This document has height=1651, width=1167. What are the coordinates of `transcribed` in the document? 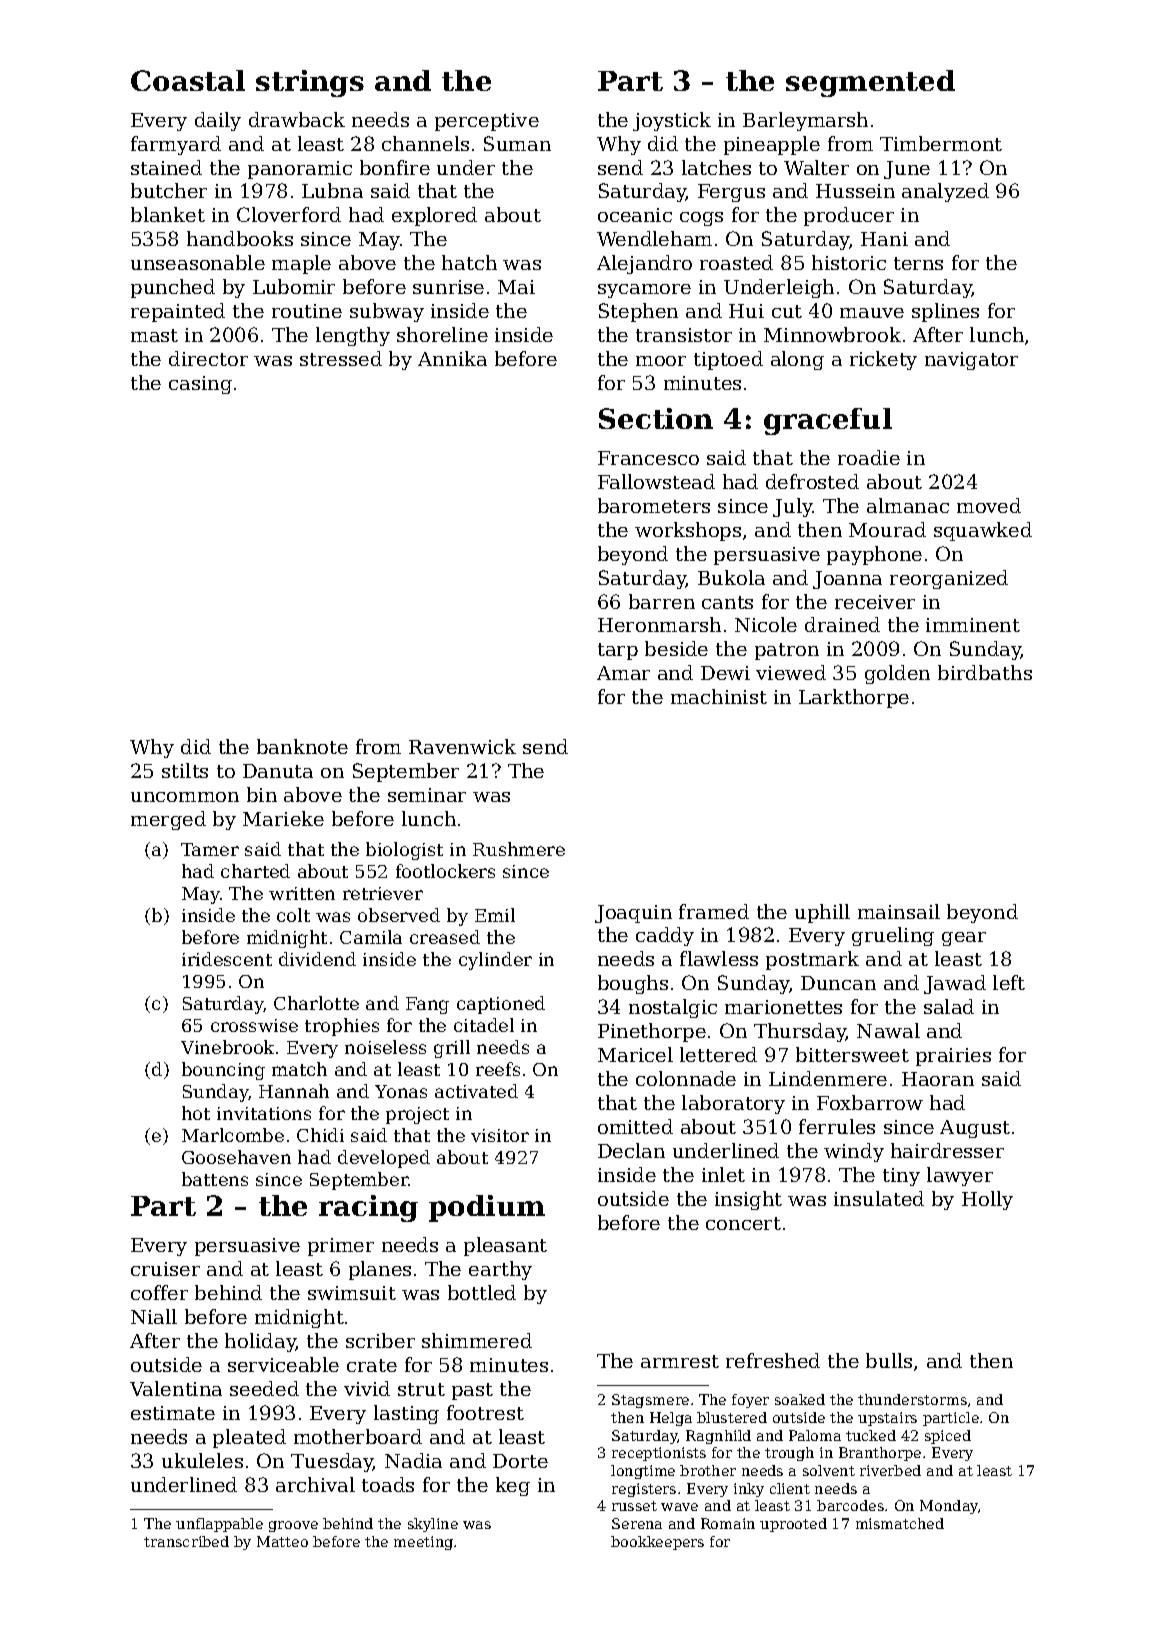 It's located at (186, 1541).
